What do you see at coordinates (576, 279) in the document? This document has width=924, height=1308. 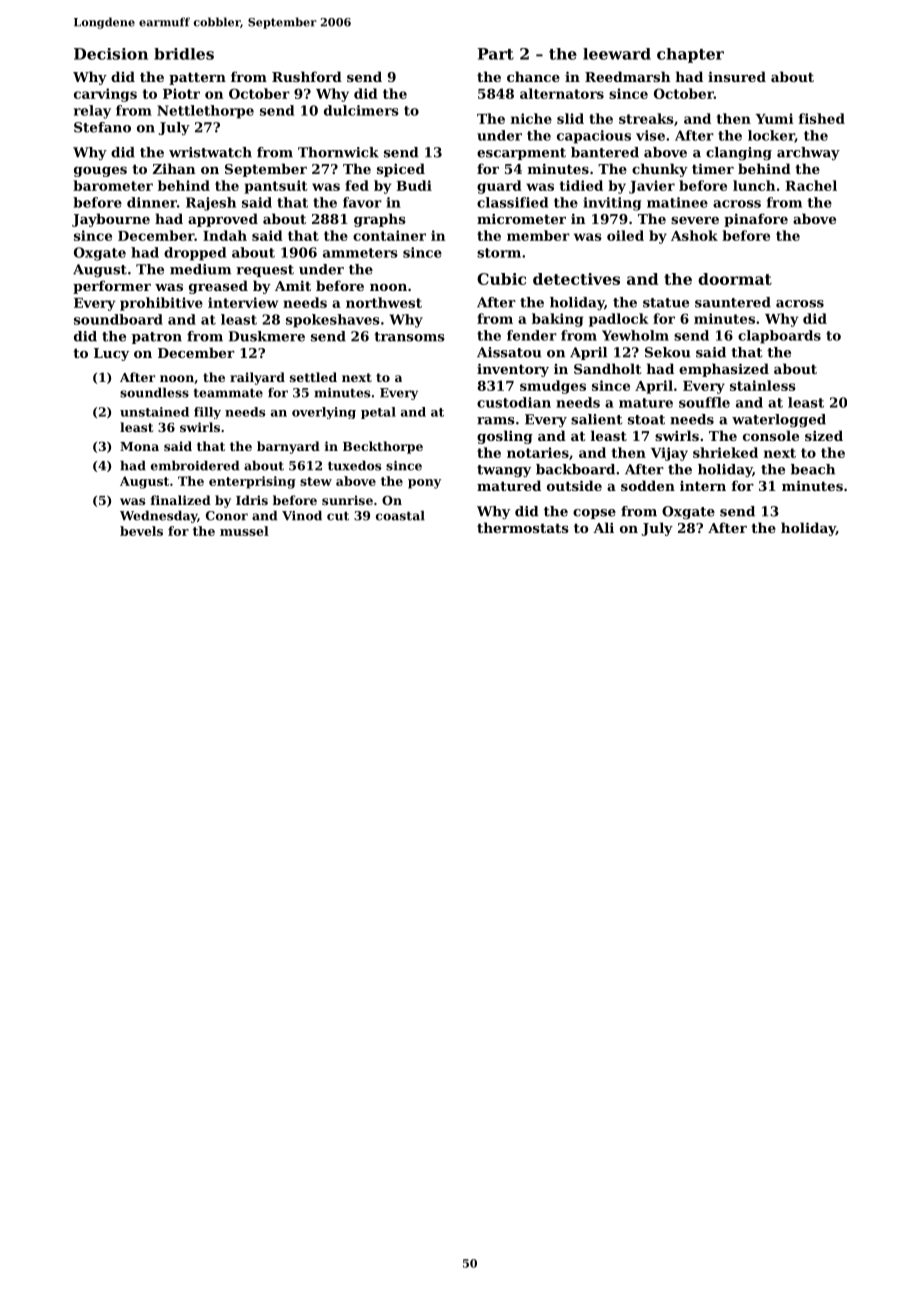 I see `detectives` at bounding box center [576, 279].
